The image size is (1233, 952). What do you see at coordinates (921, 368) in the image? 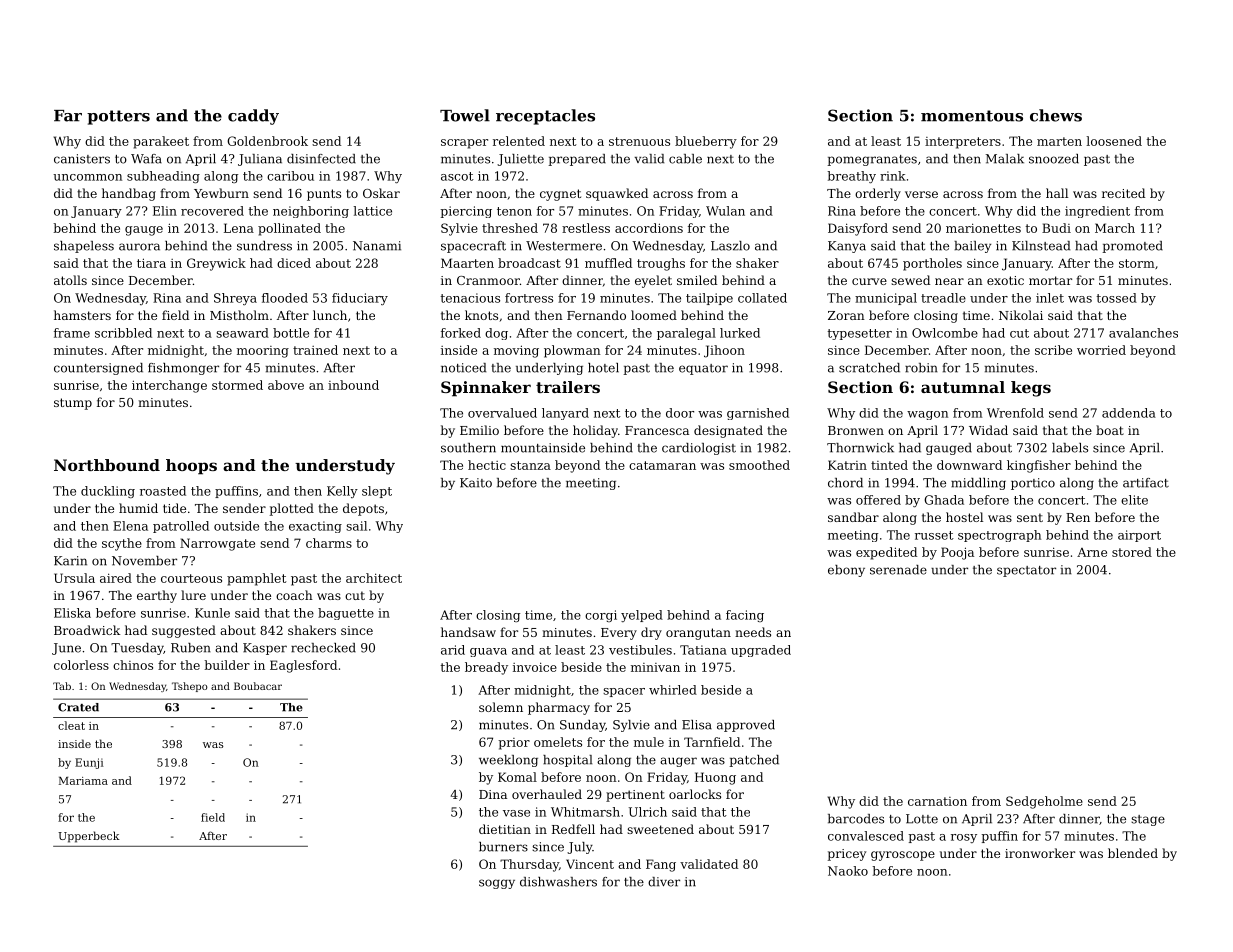
I see `robin` at bounding box center [921, 368].
